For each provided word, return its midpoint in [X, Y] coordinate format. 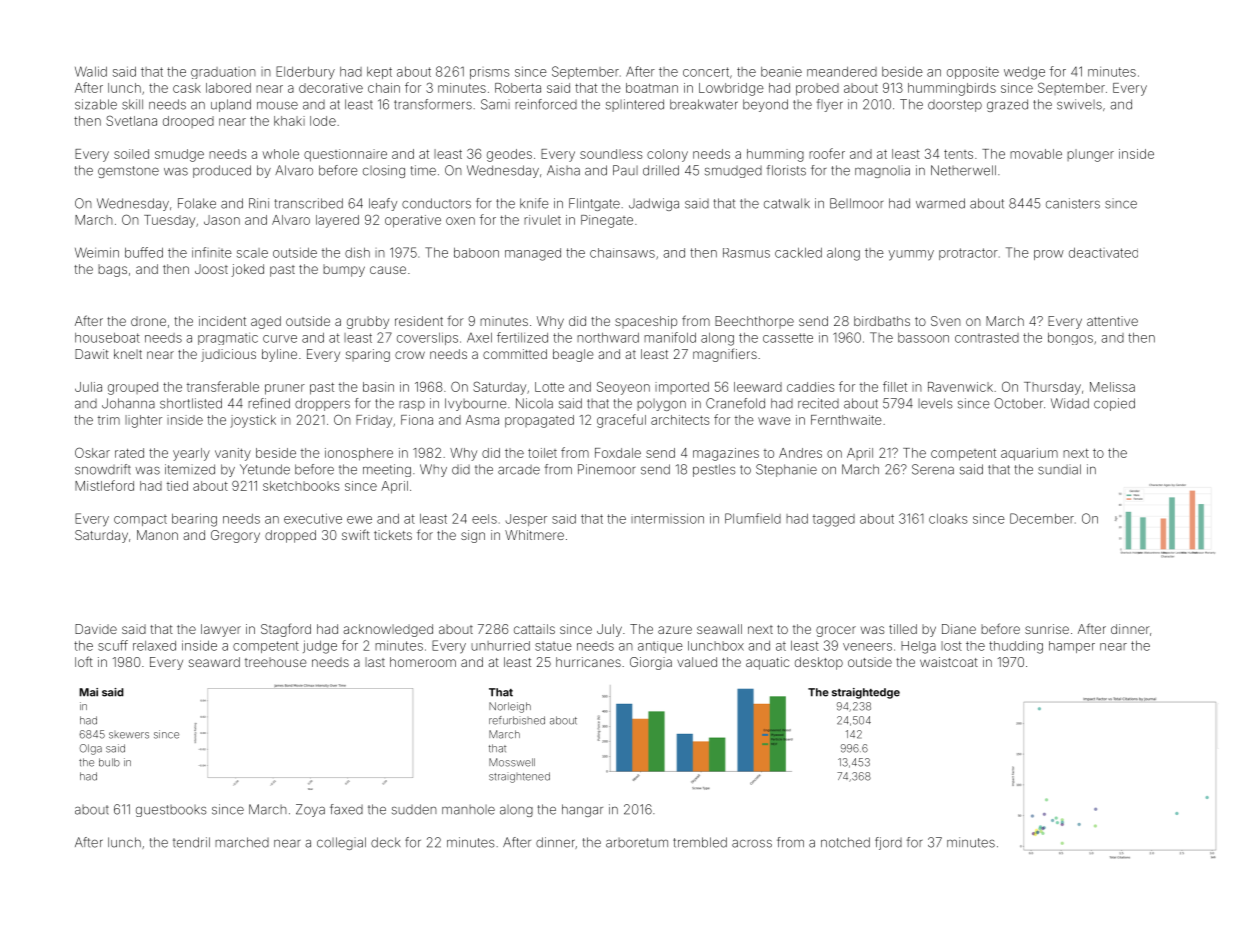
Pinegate [607, 221]
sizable [96, 104]
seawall [719, 629]
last [375, 662]
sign [473, 536]
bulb [109, 762]
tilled [903, 629]
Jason [222, 220]
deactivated [1103, 253]
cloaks [948, 519]
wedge [1024, 73]
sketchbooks [301, 486]
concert [706, 72]
